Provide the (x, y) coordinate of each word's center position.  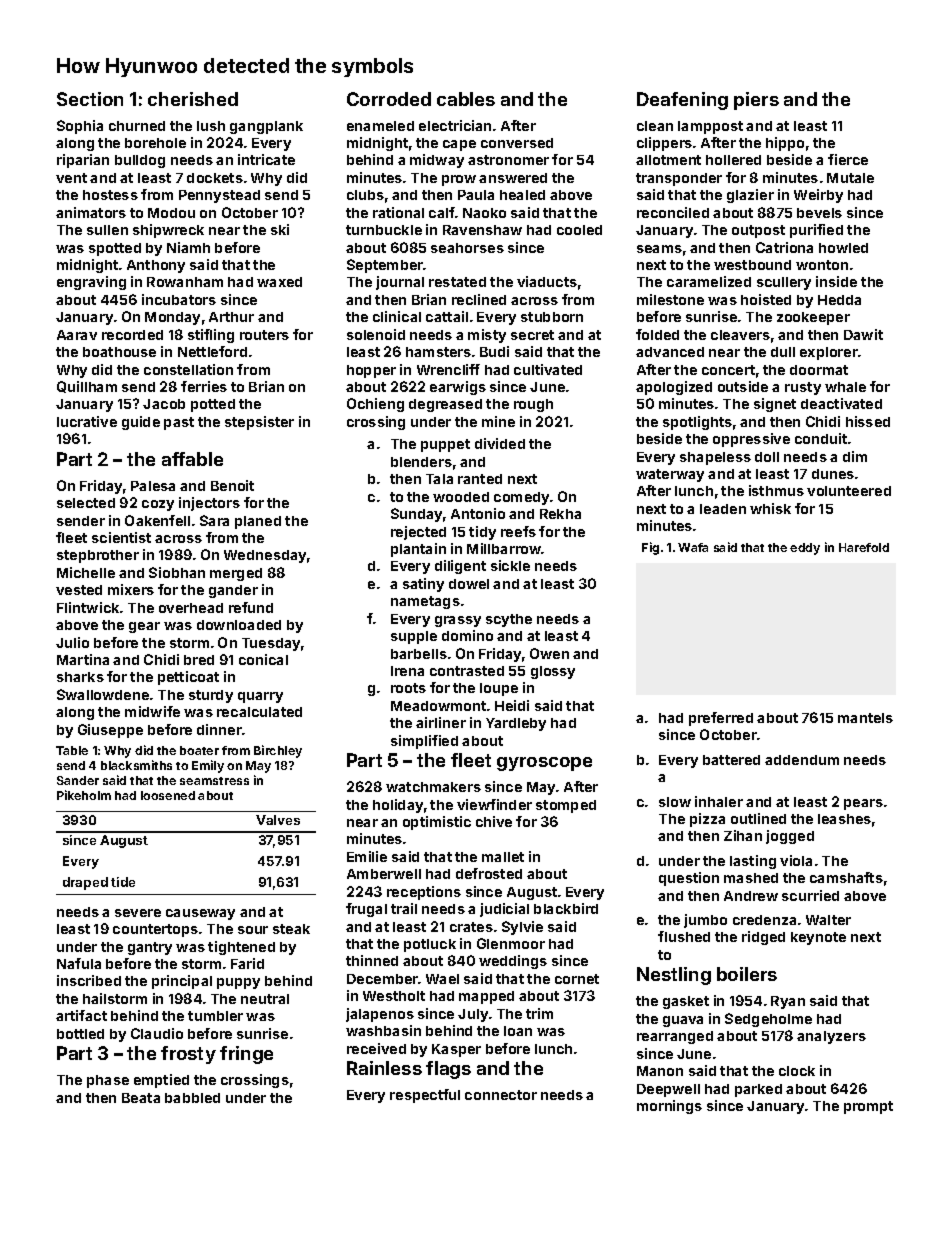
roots (408, 688)
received (376, 1048)
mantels (865, 718)
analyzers (831, 1037)
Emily (208, 766)
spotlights (697, 423)
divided (500, 443)
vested (79, 590)
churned (137, 126)
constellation (188, 369)
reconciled (673, 212)
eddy (805, 549)
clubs (365, 195)
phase (108, 1081)
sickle (510, 565)
